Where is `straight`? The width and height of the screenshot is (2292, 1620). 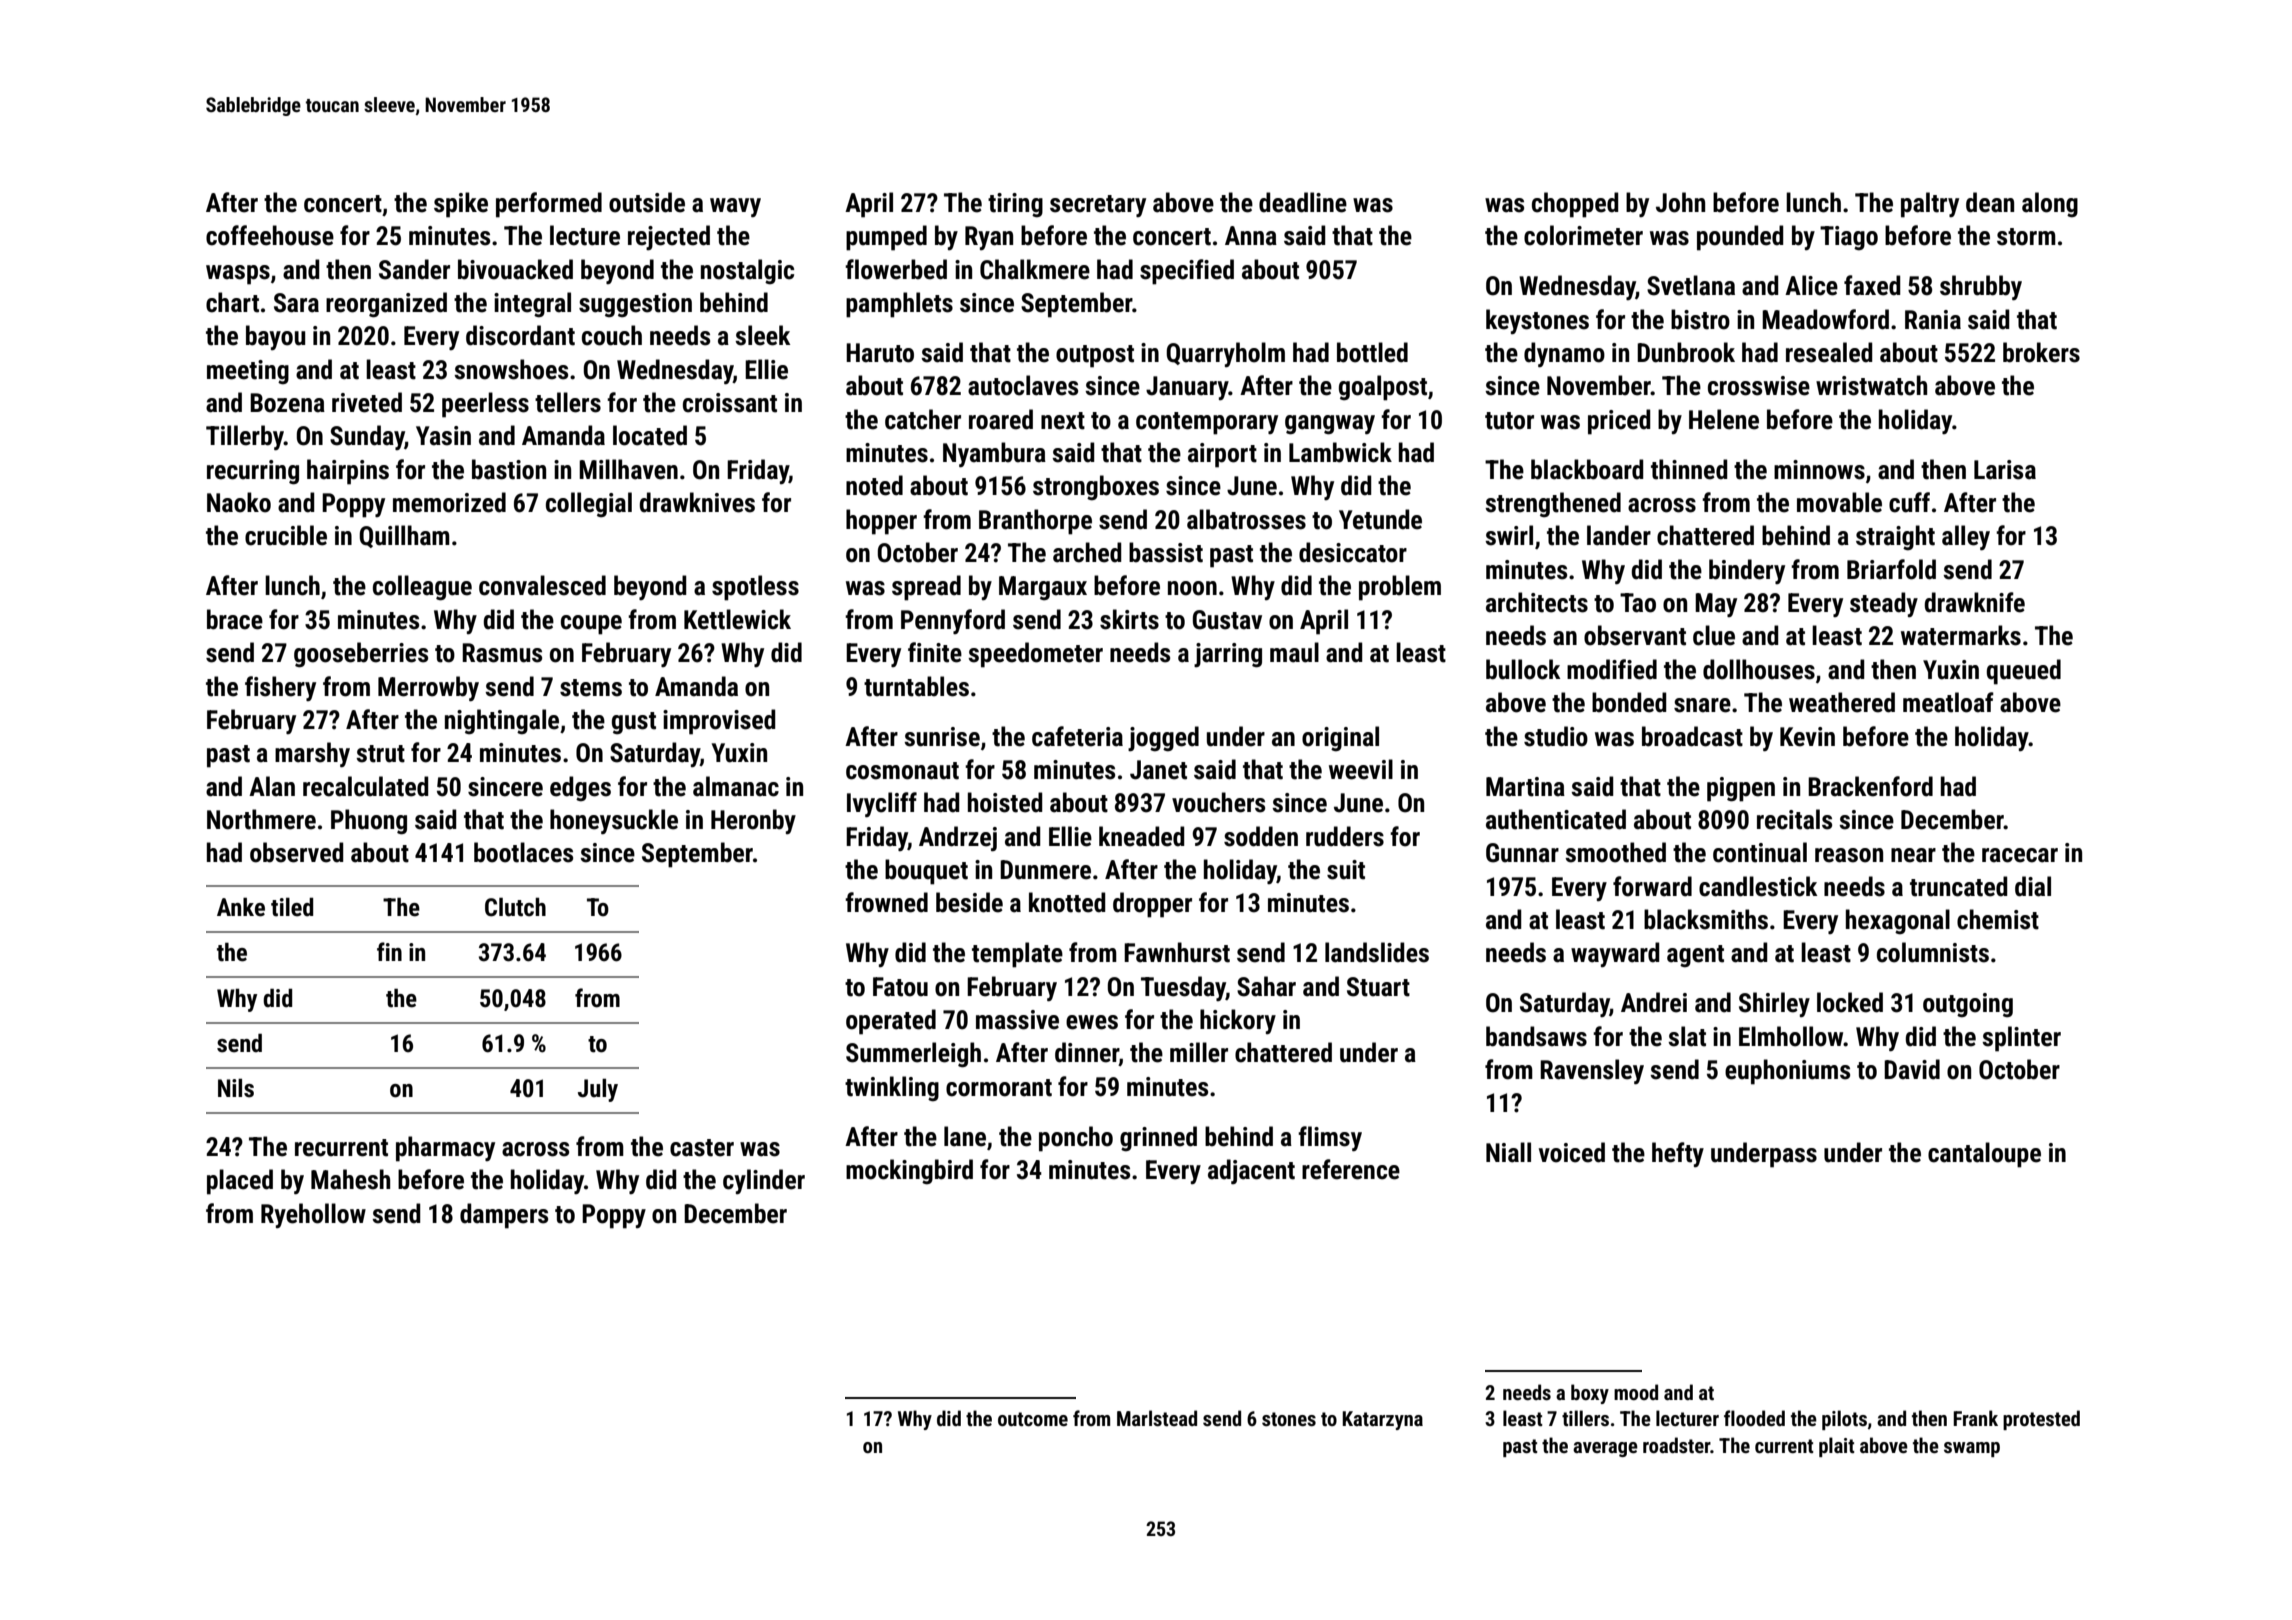
straight is located at coordinates (1895, 538).
